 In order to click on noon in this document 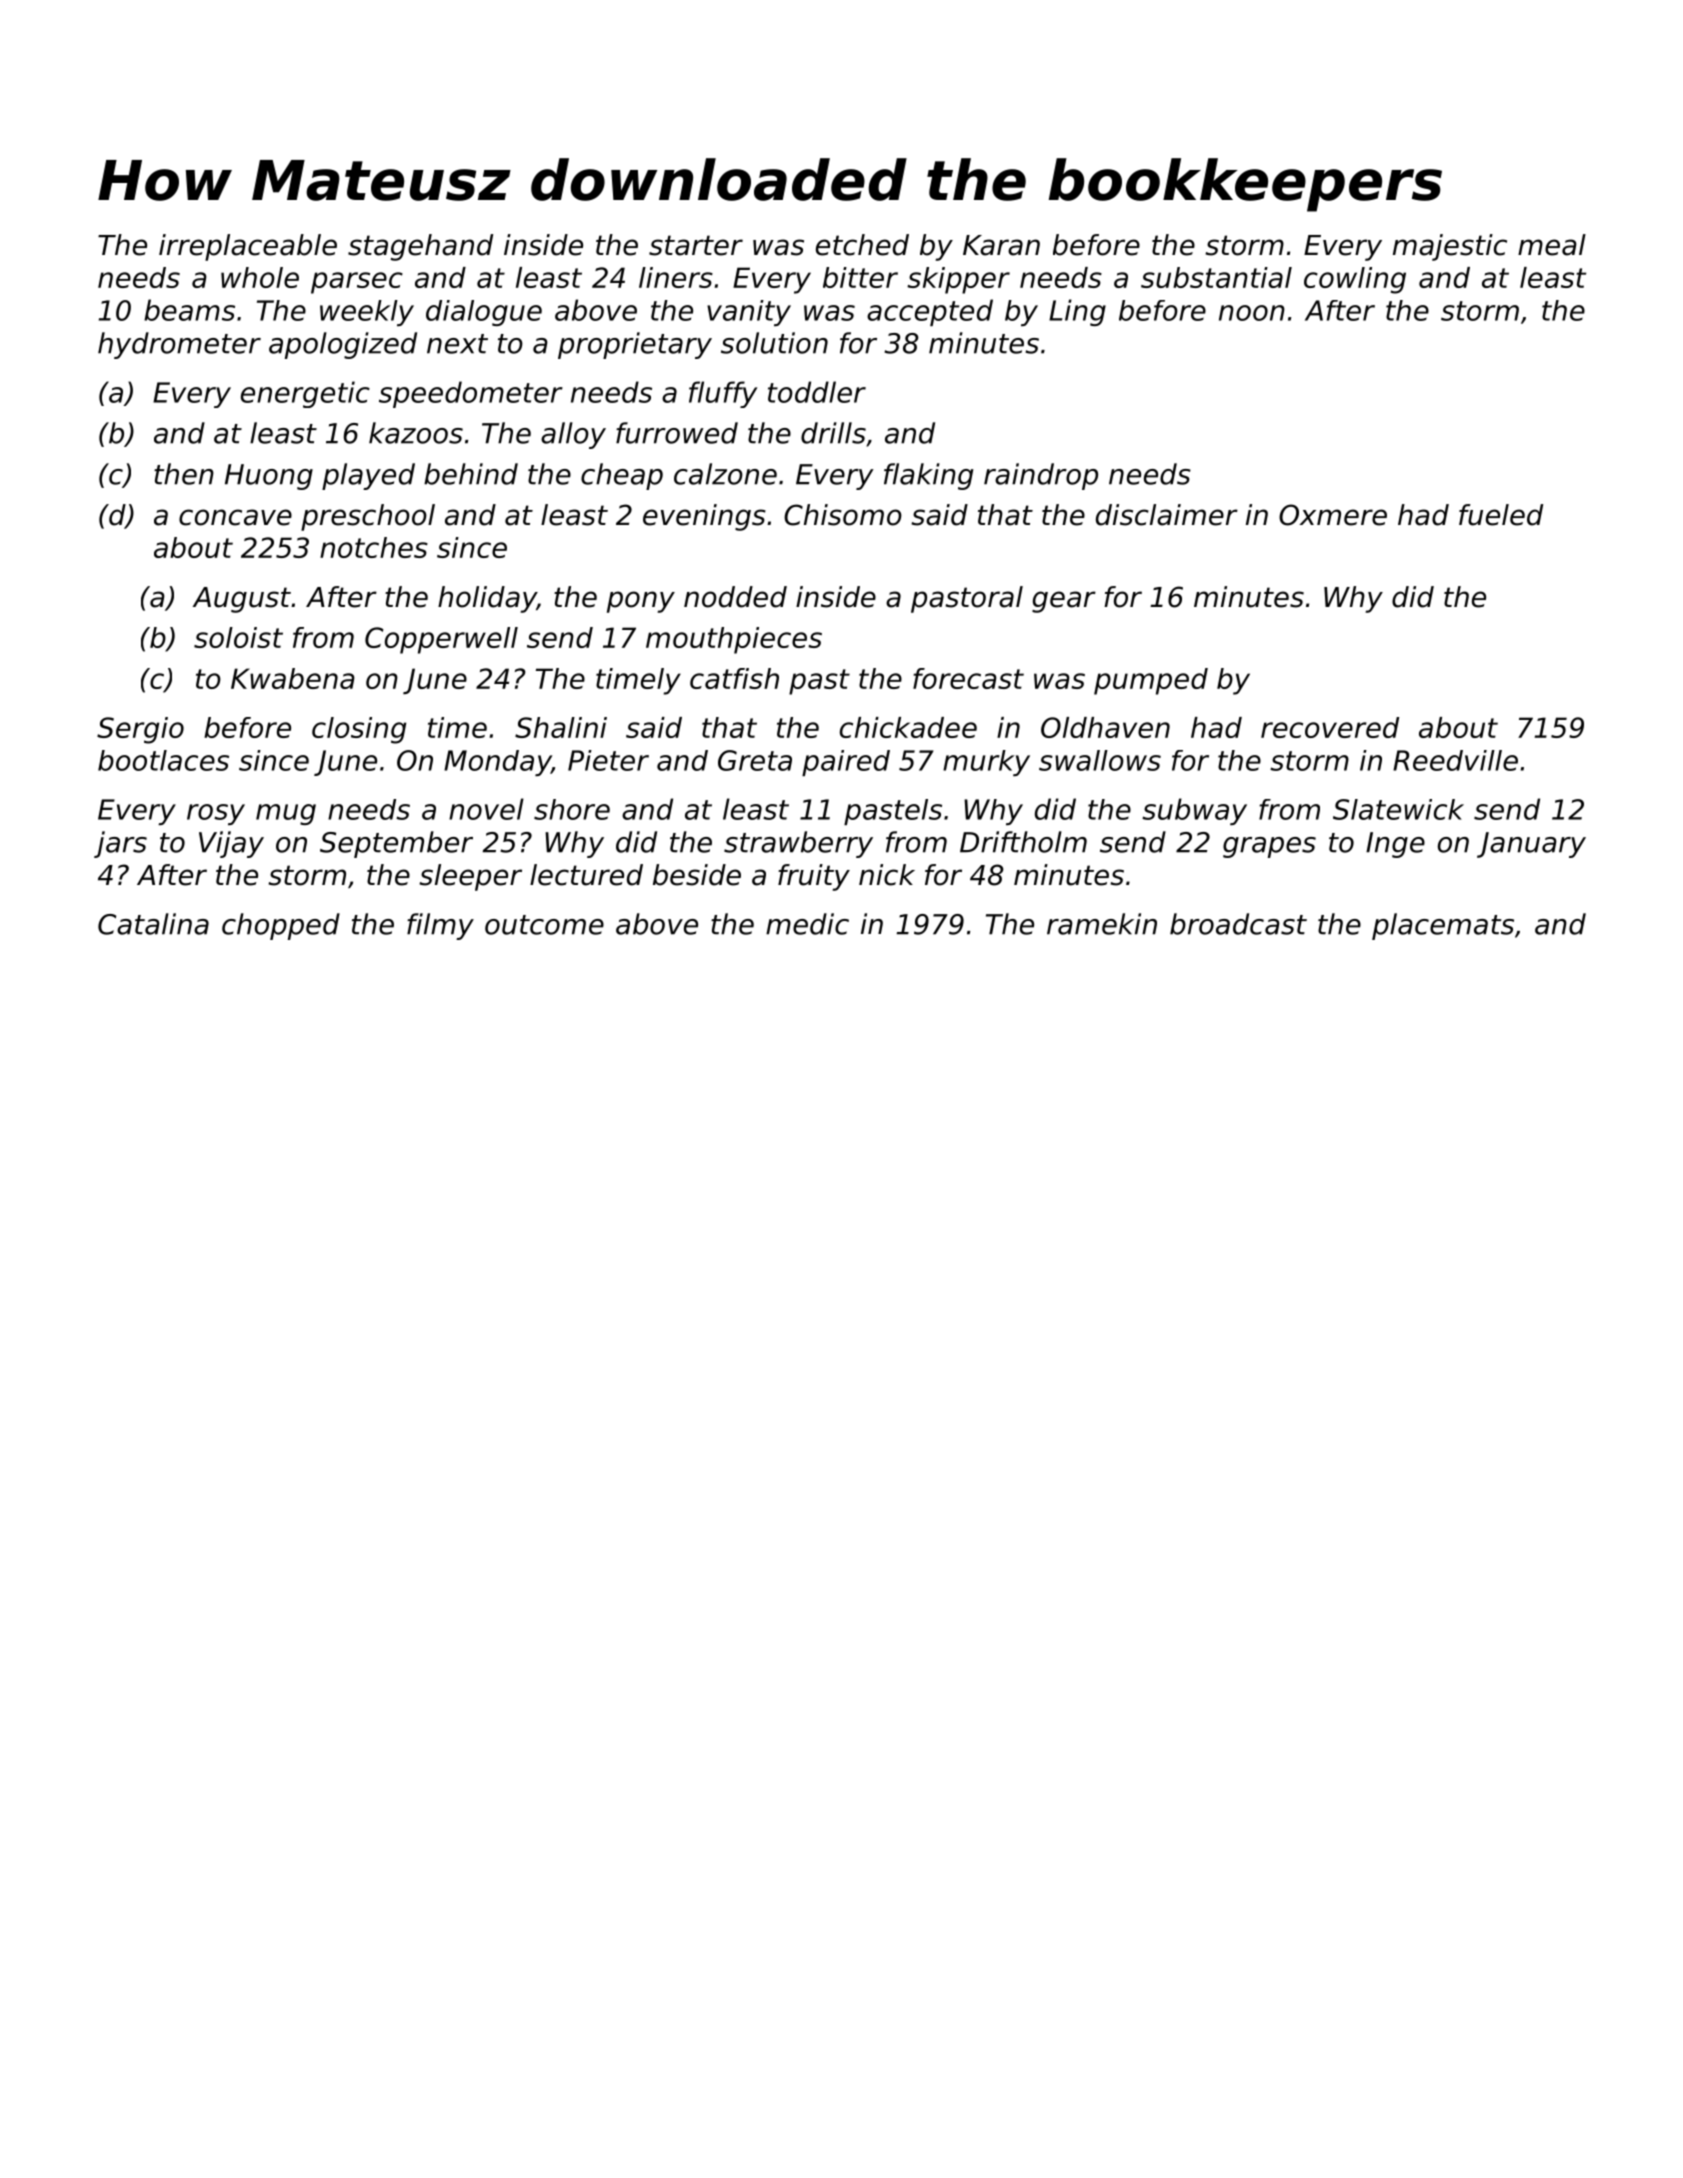, I will do `click(1252, 313)`.
